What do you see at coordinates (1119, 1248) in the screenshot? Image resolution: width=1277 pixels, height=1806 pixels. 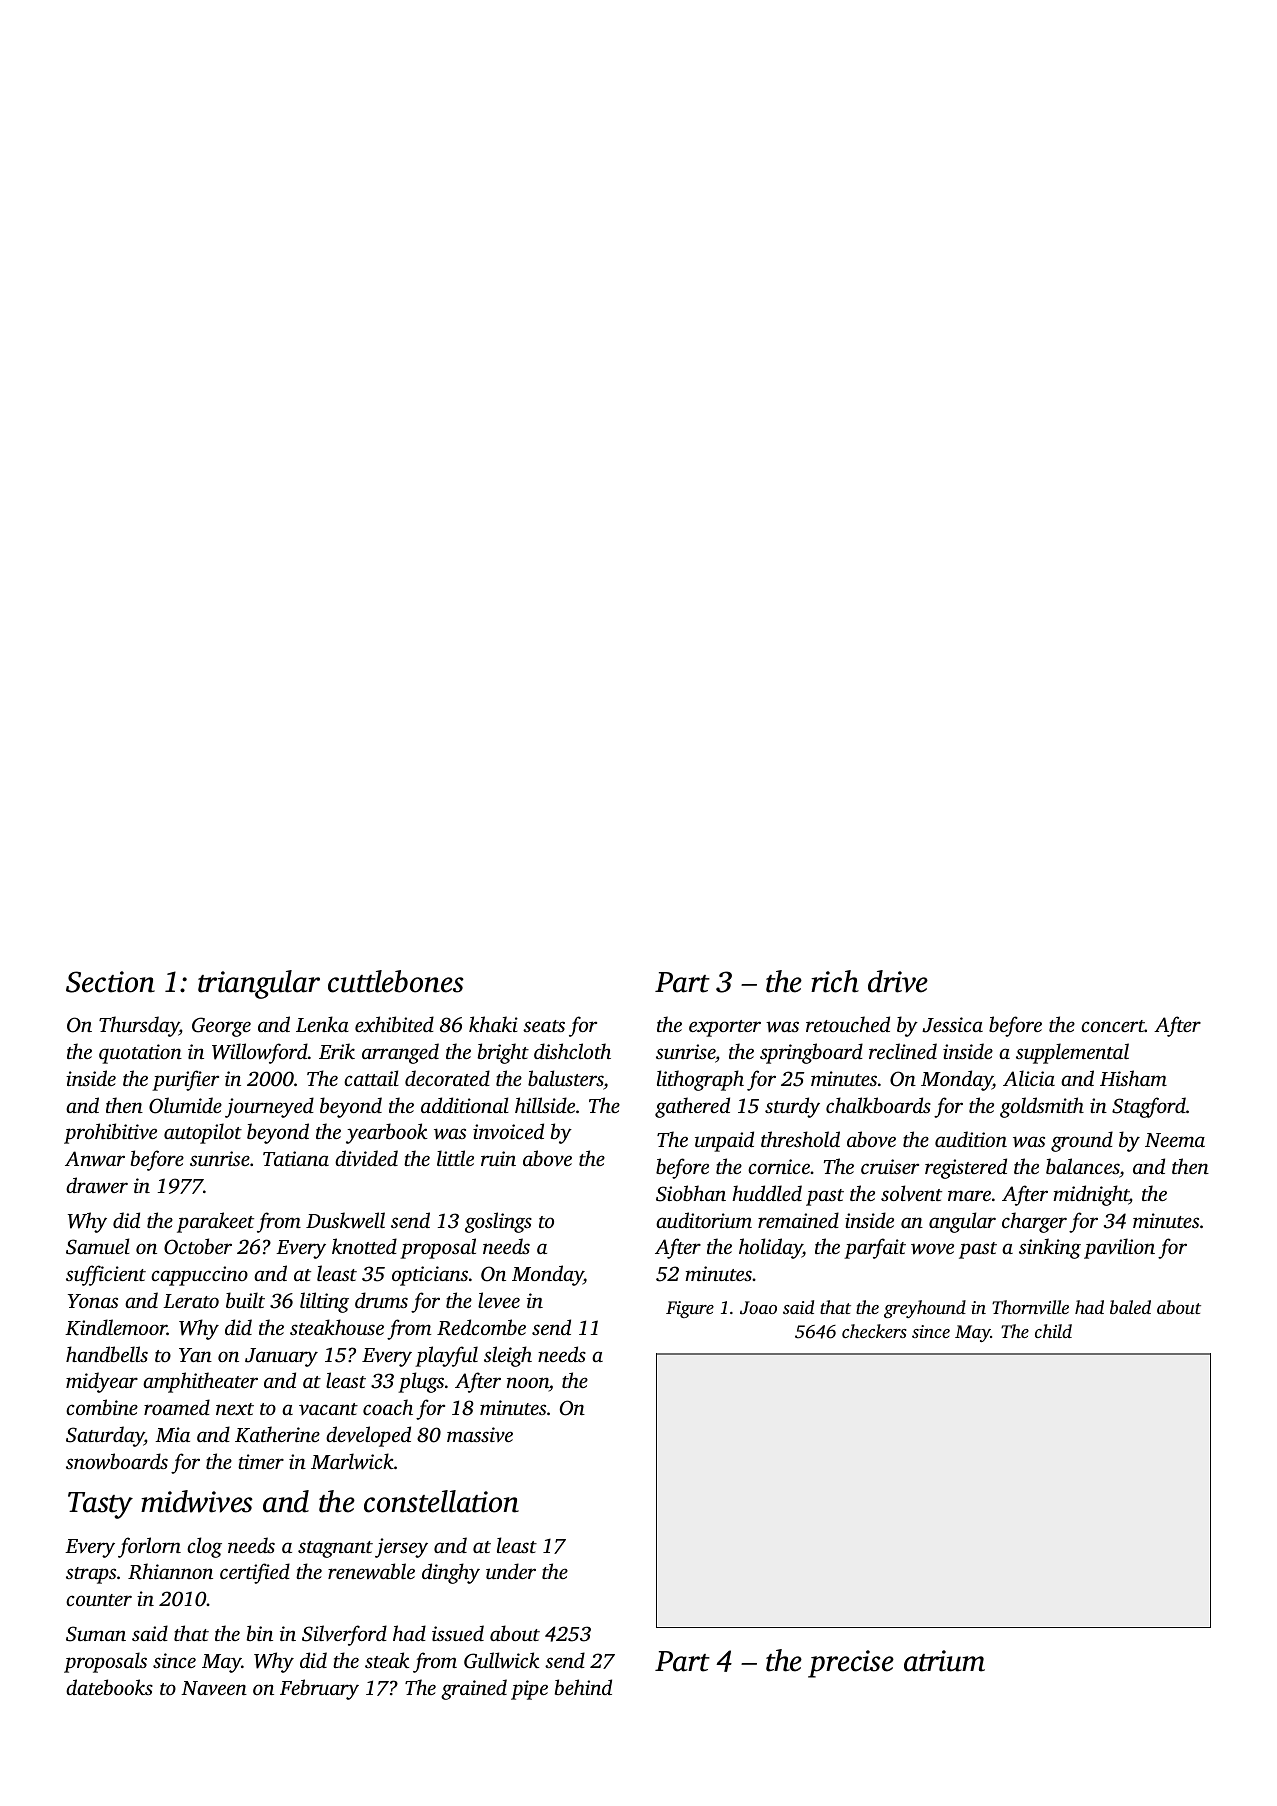 I see `pavilion` at bounding box center [1119, 1248].
